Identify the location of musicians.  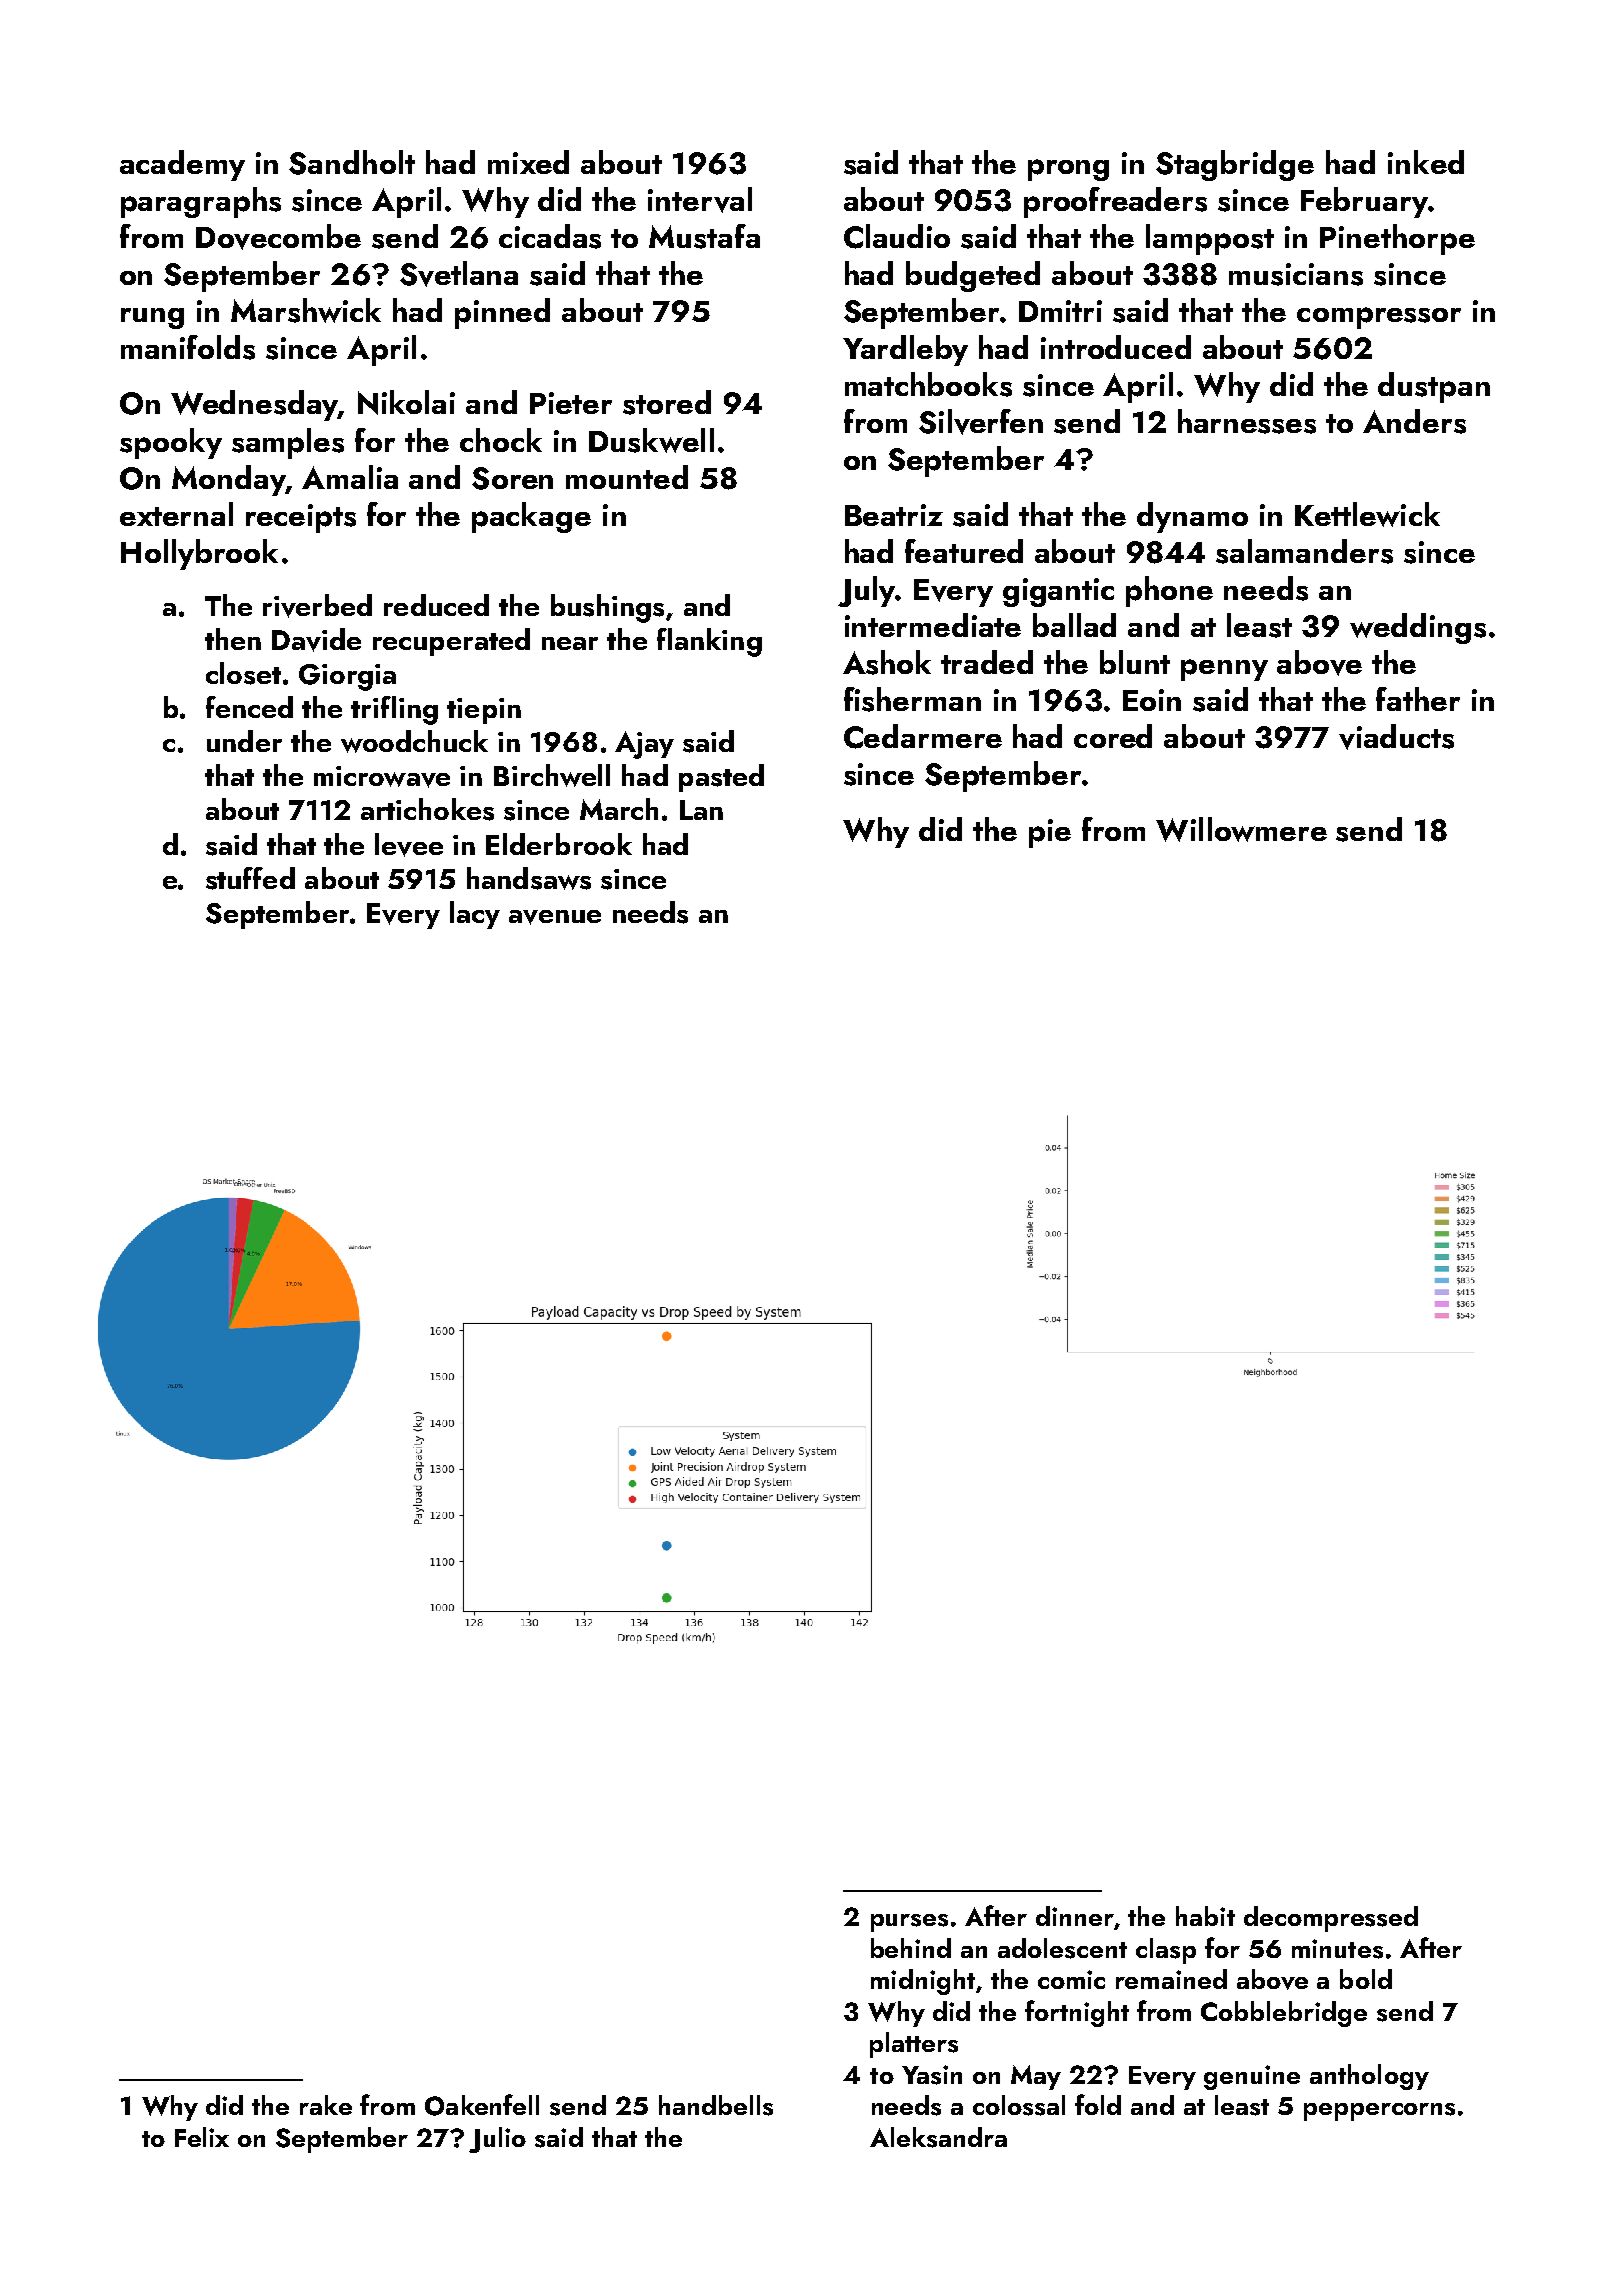
(1296, 274).
